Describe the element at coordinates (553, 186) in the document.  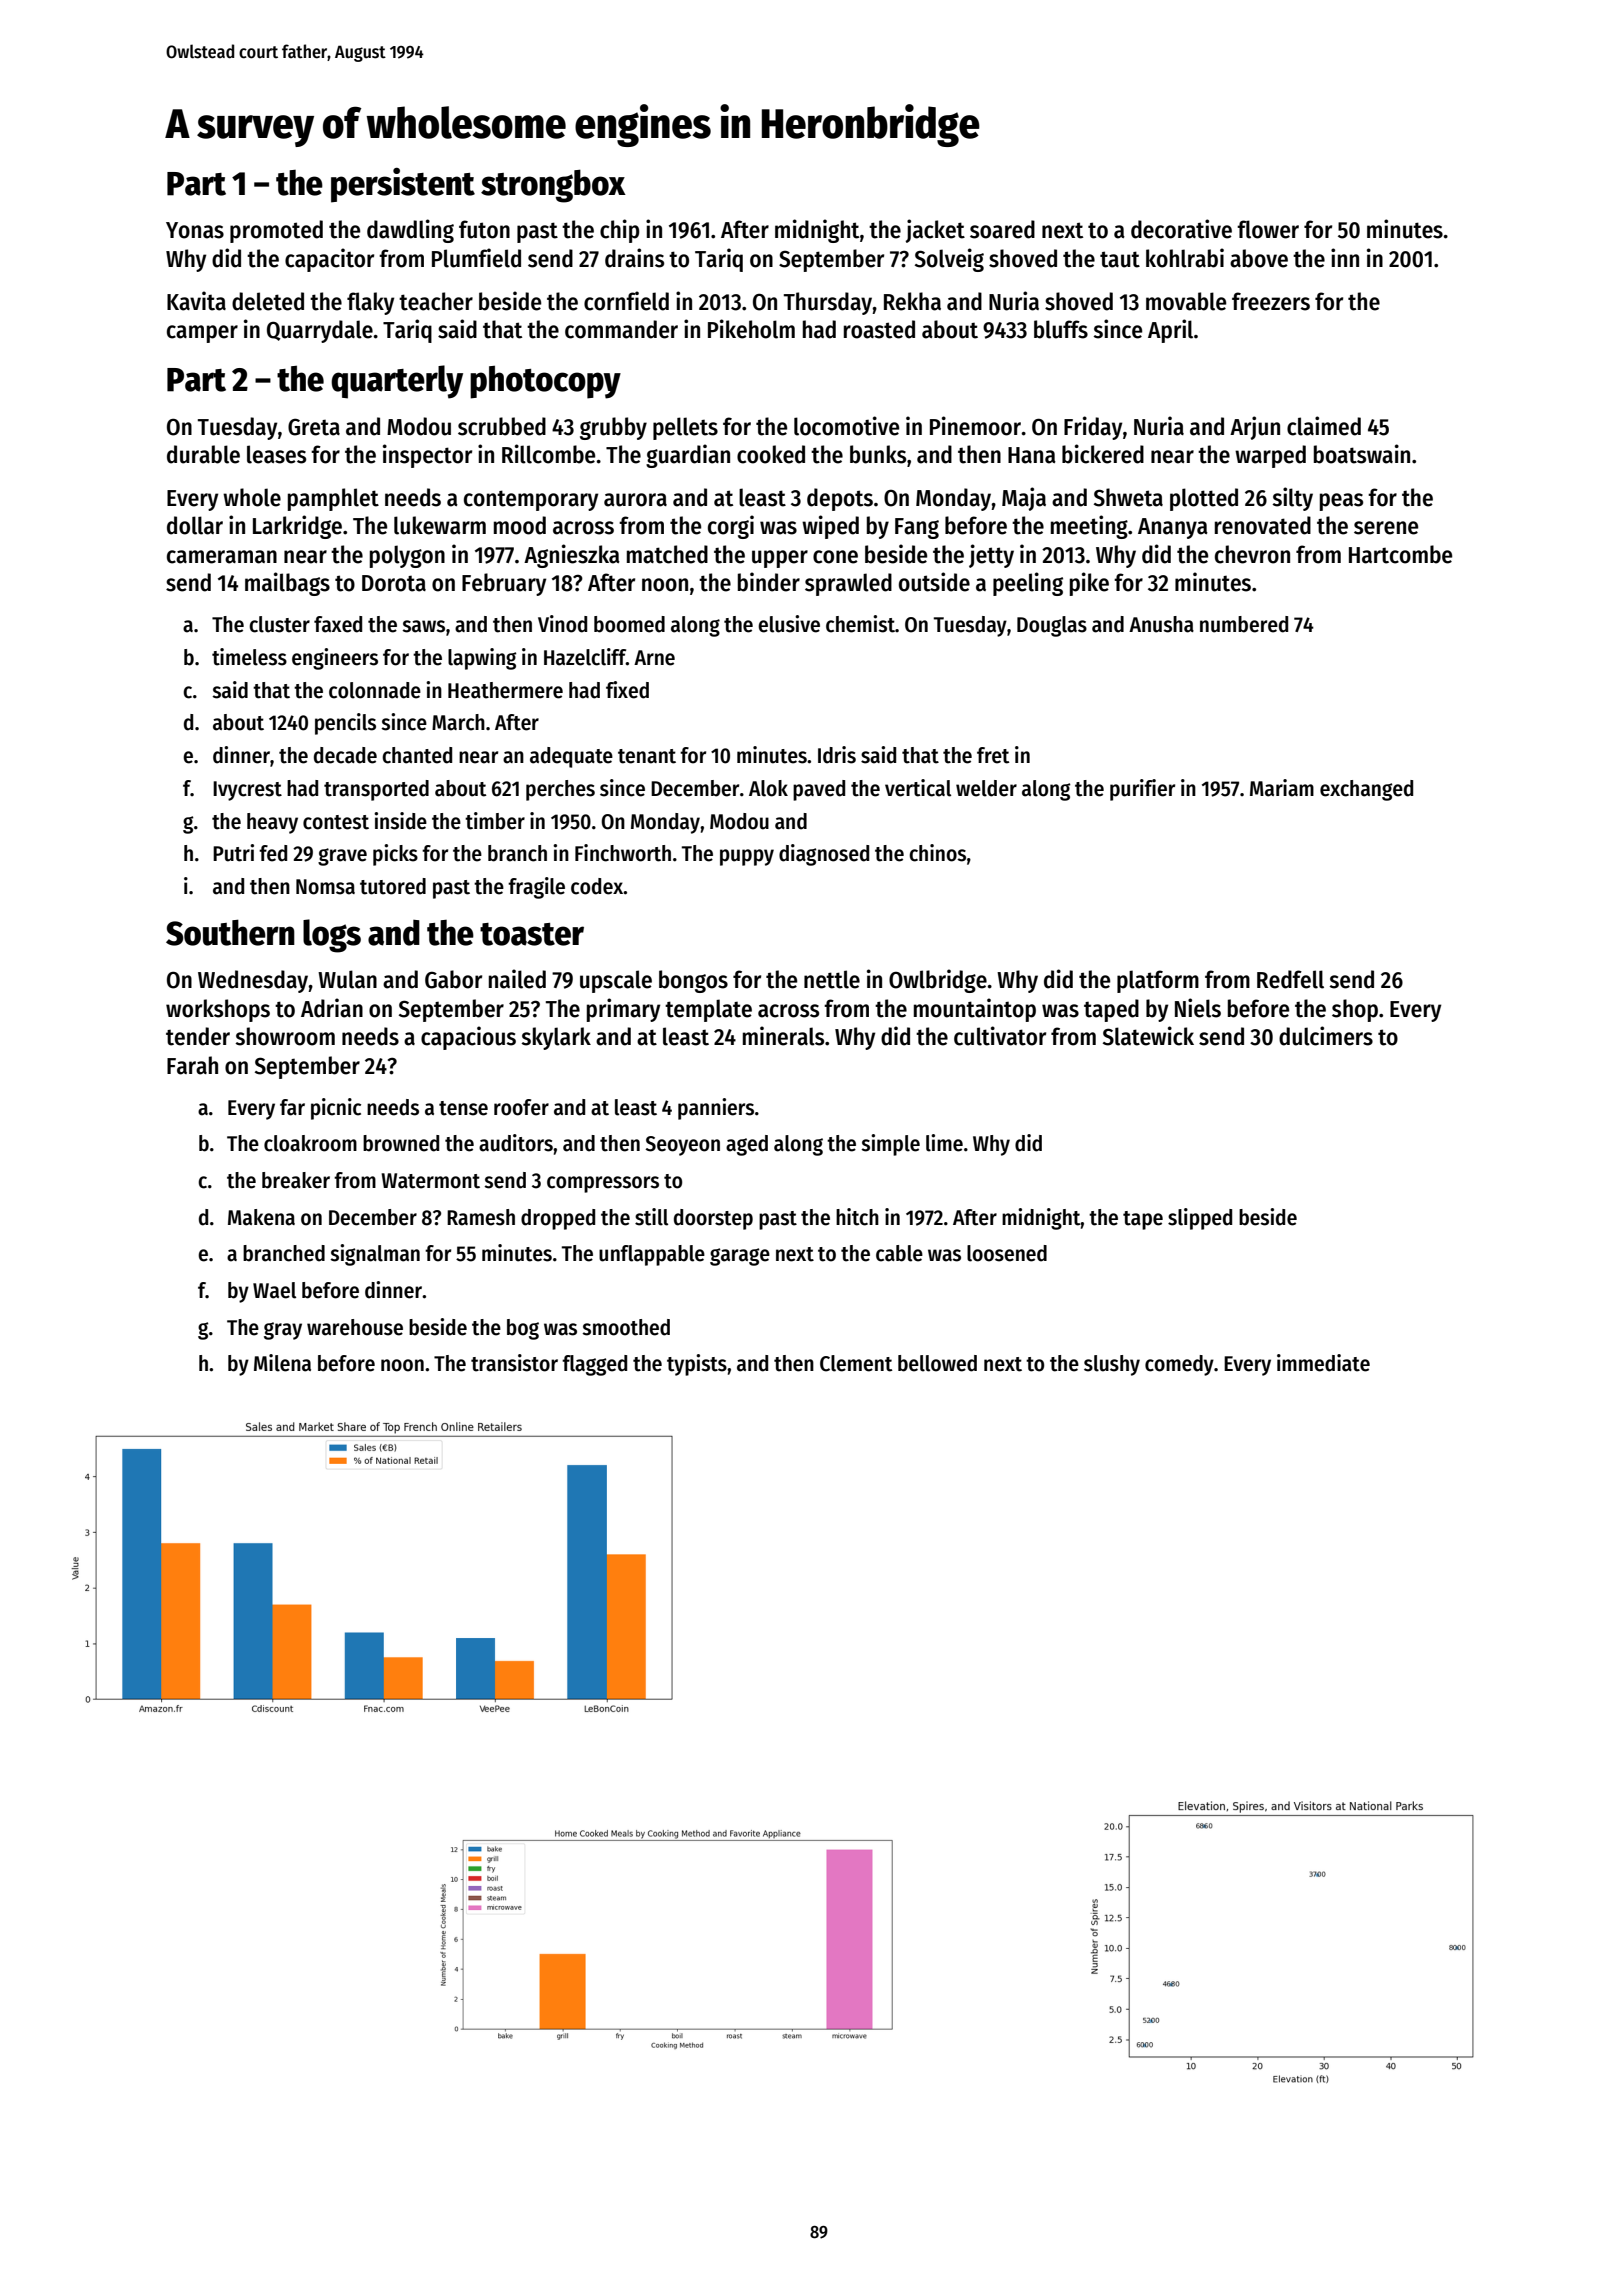
I see `strongbox` at that location.
